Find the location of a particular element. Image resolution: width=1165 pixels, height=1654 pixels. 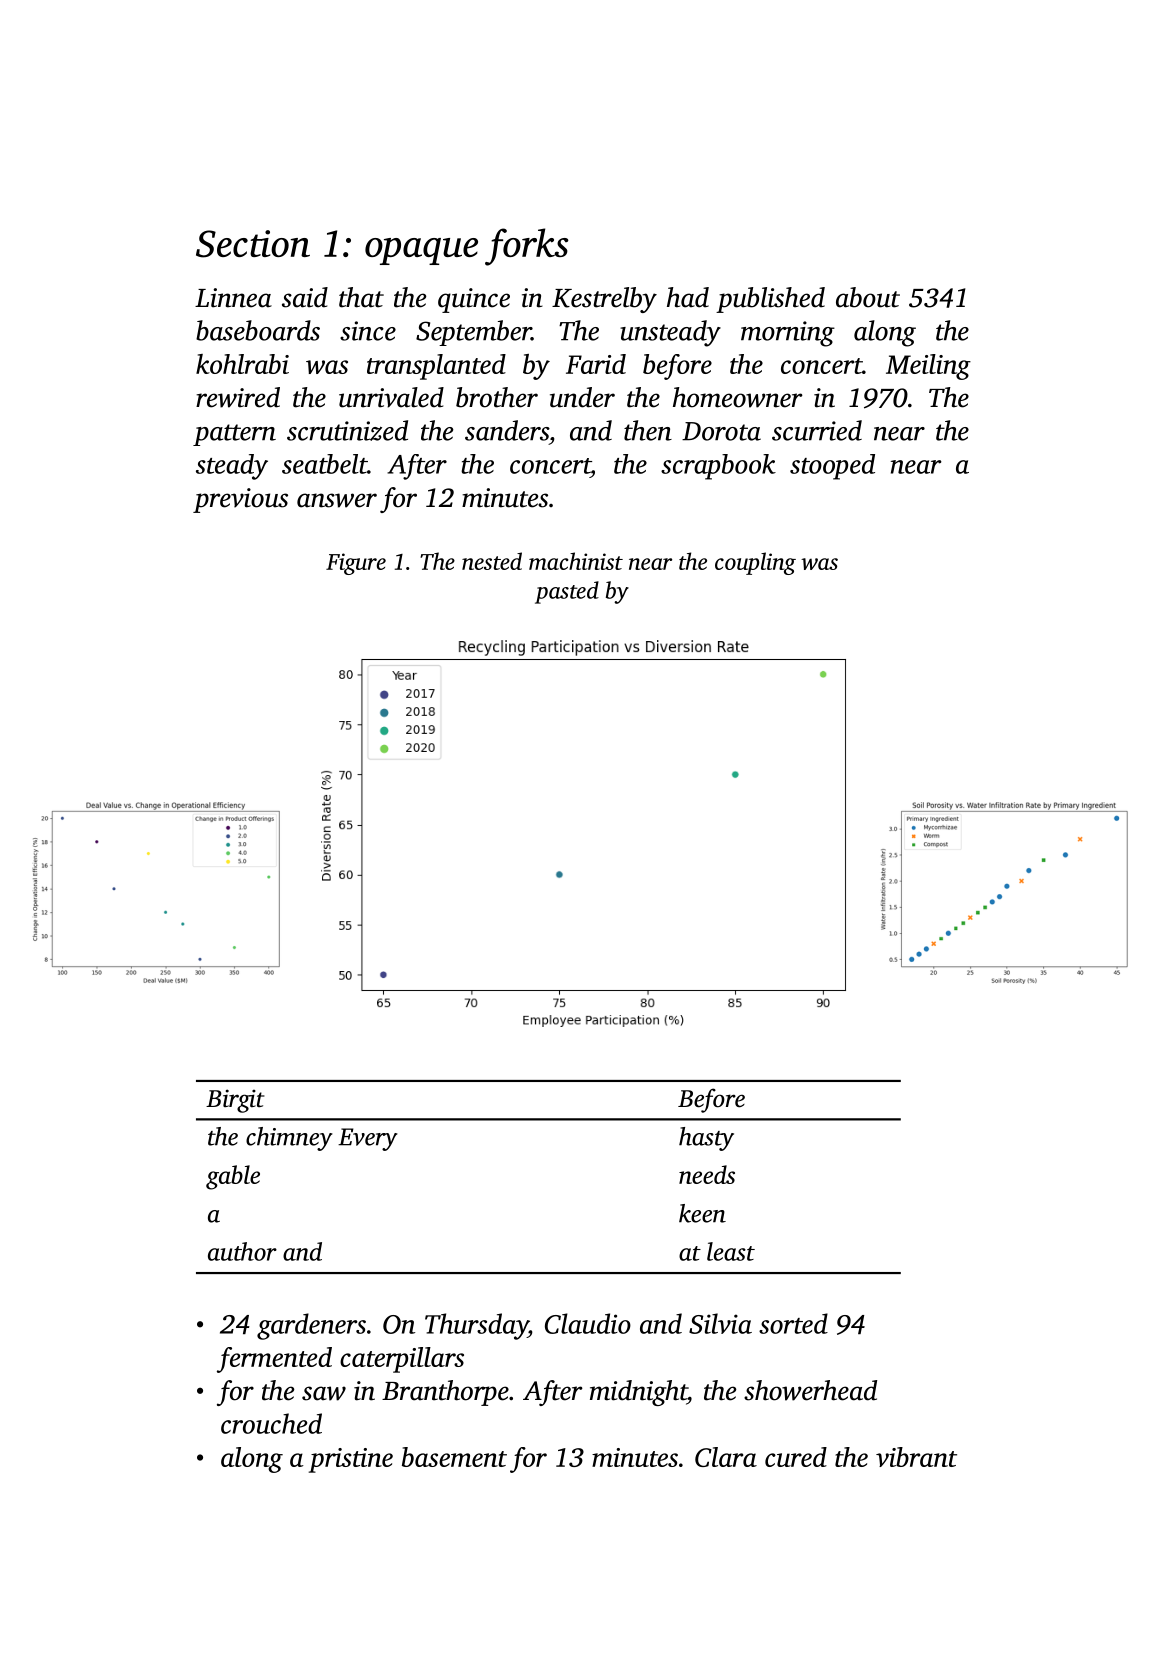

that is located at coordinates (361, 297).
